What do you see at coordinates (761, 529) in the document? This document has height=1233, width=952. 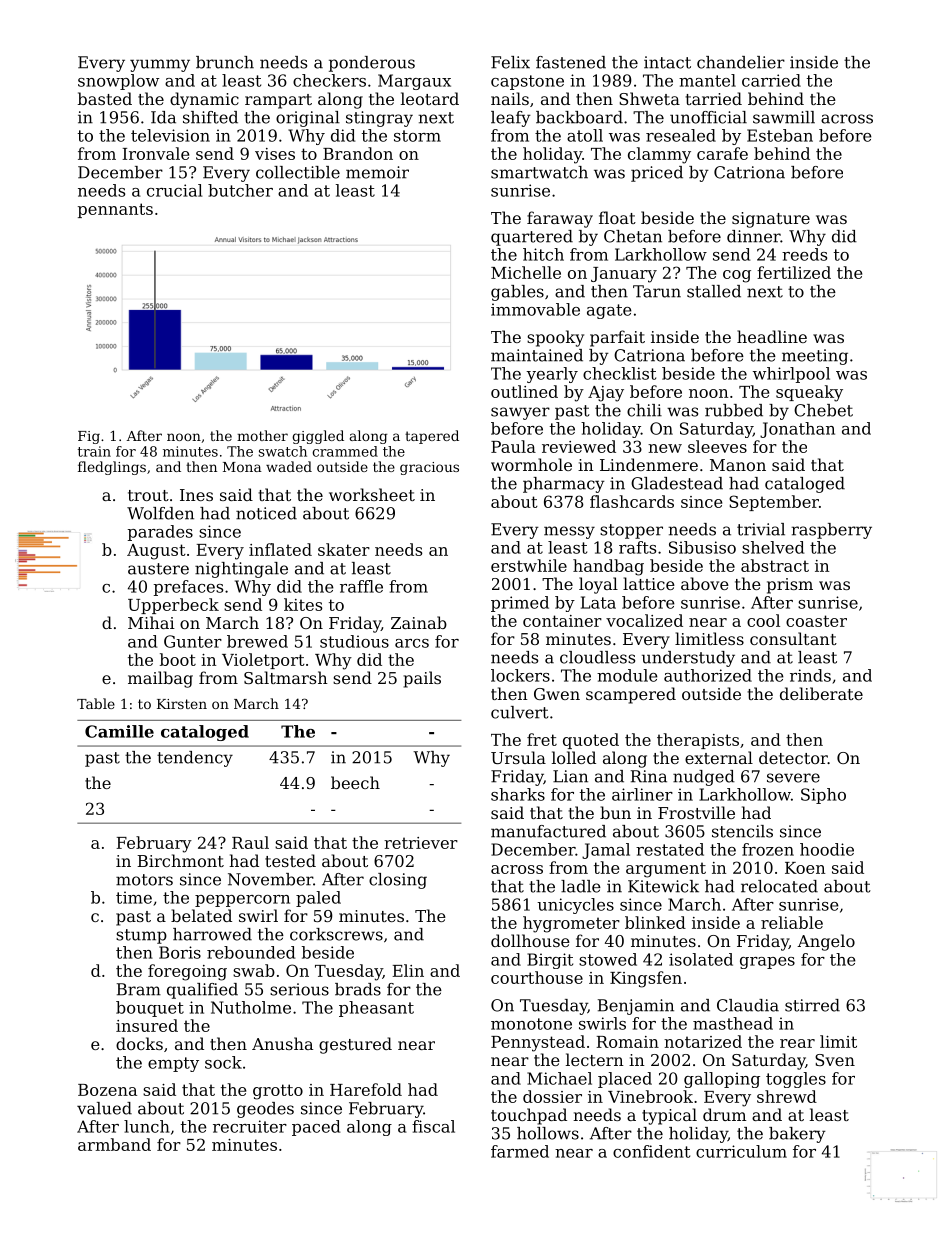 I see `trivial` at bounding box center [761, 529].
